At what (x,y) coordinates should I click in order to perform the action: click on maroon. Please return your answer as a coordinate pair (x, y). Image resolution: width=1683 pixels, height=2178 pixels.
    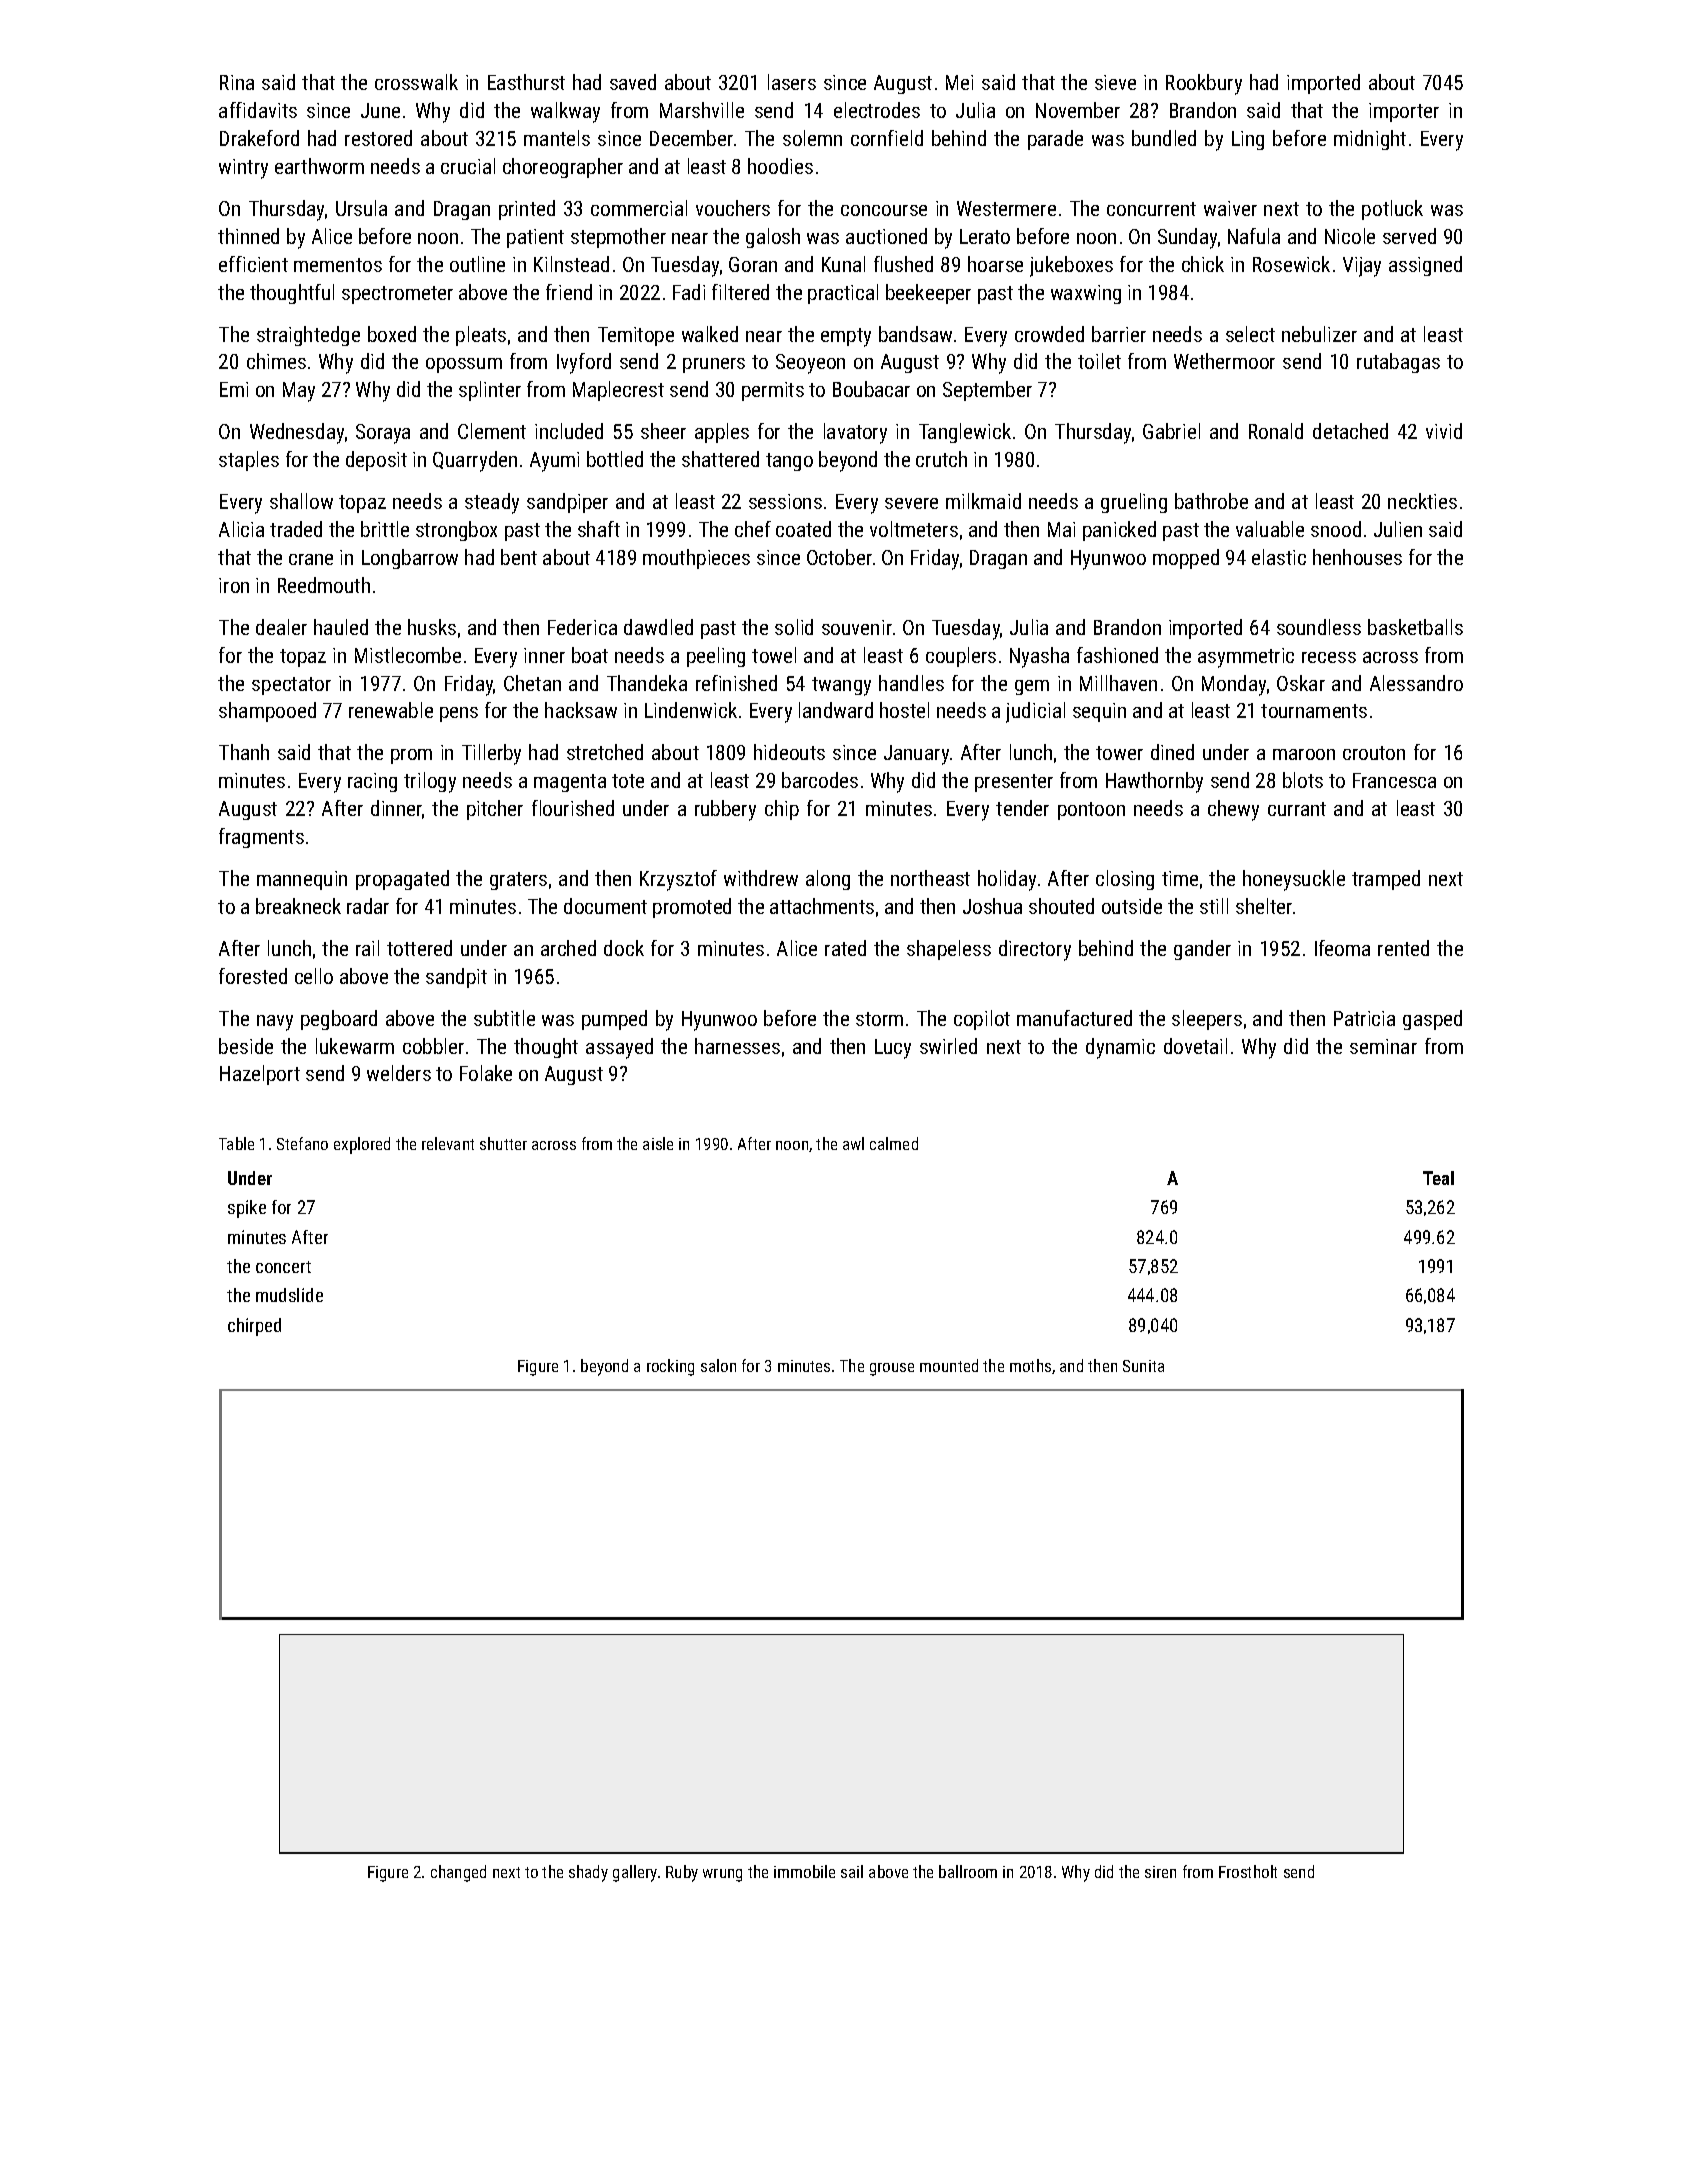
    Looking at the image, I should click on (1304, 754).
